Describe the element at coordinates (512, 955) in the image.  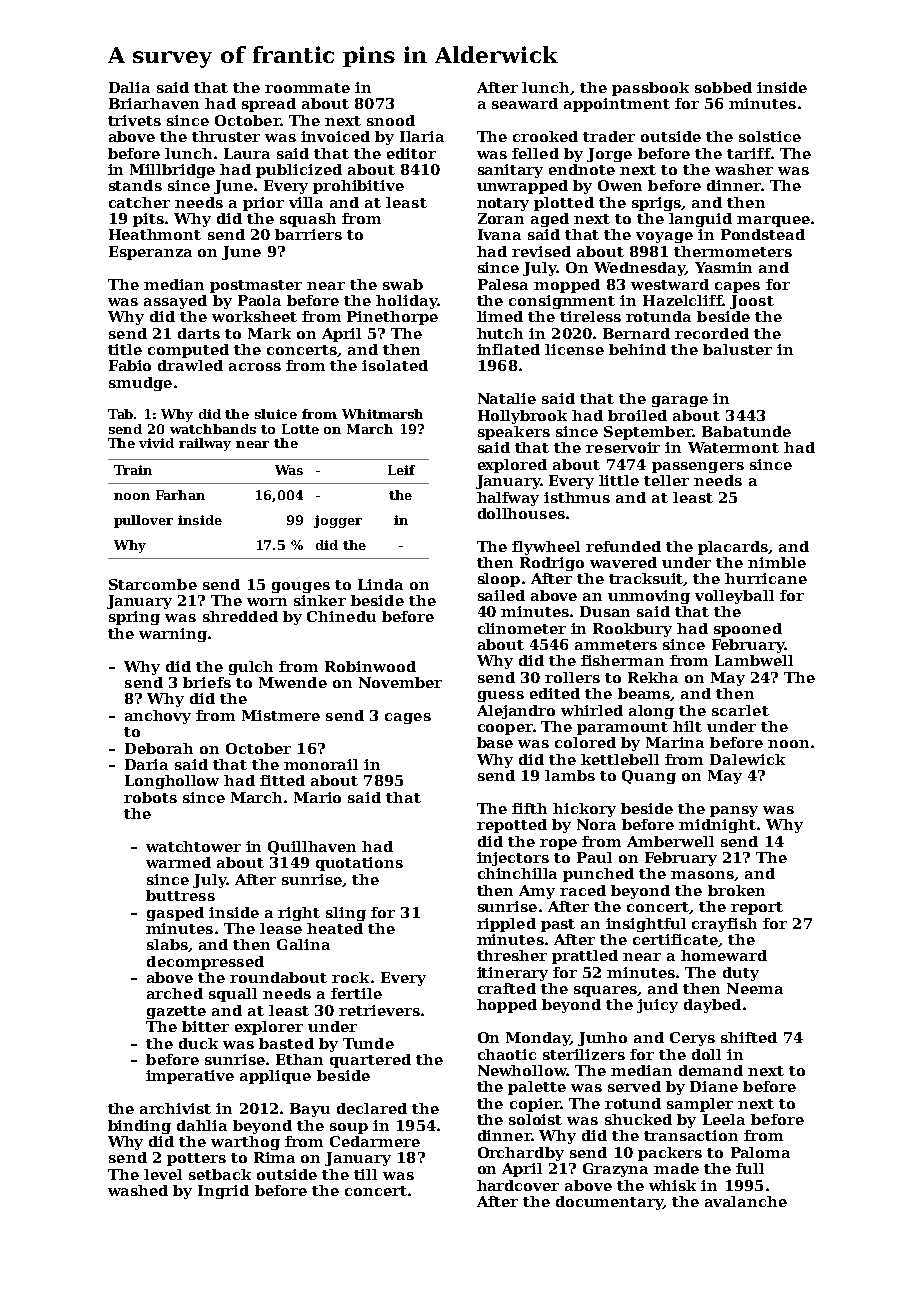
I see `thresher` at that location.
